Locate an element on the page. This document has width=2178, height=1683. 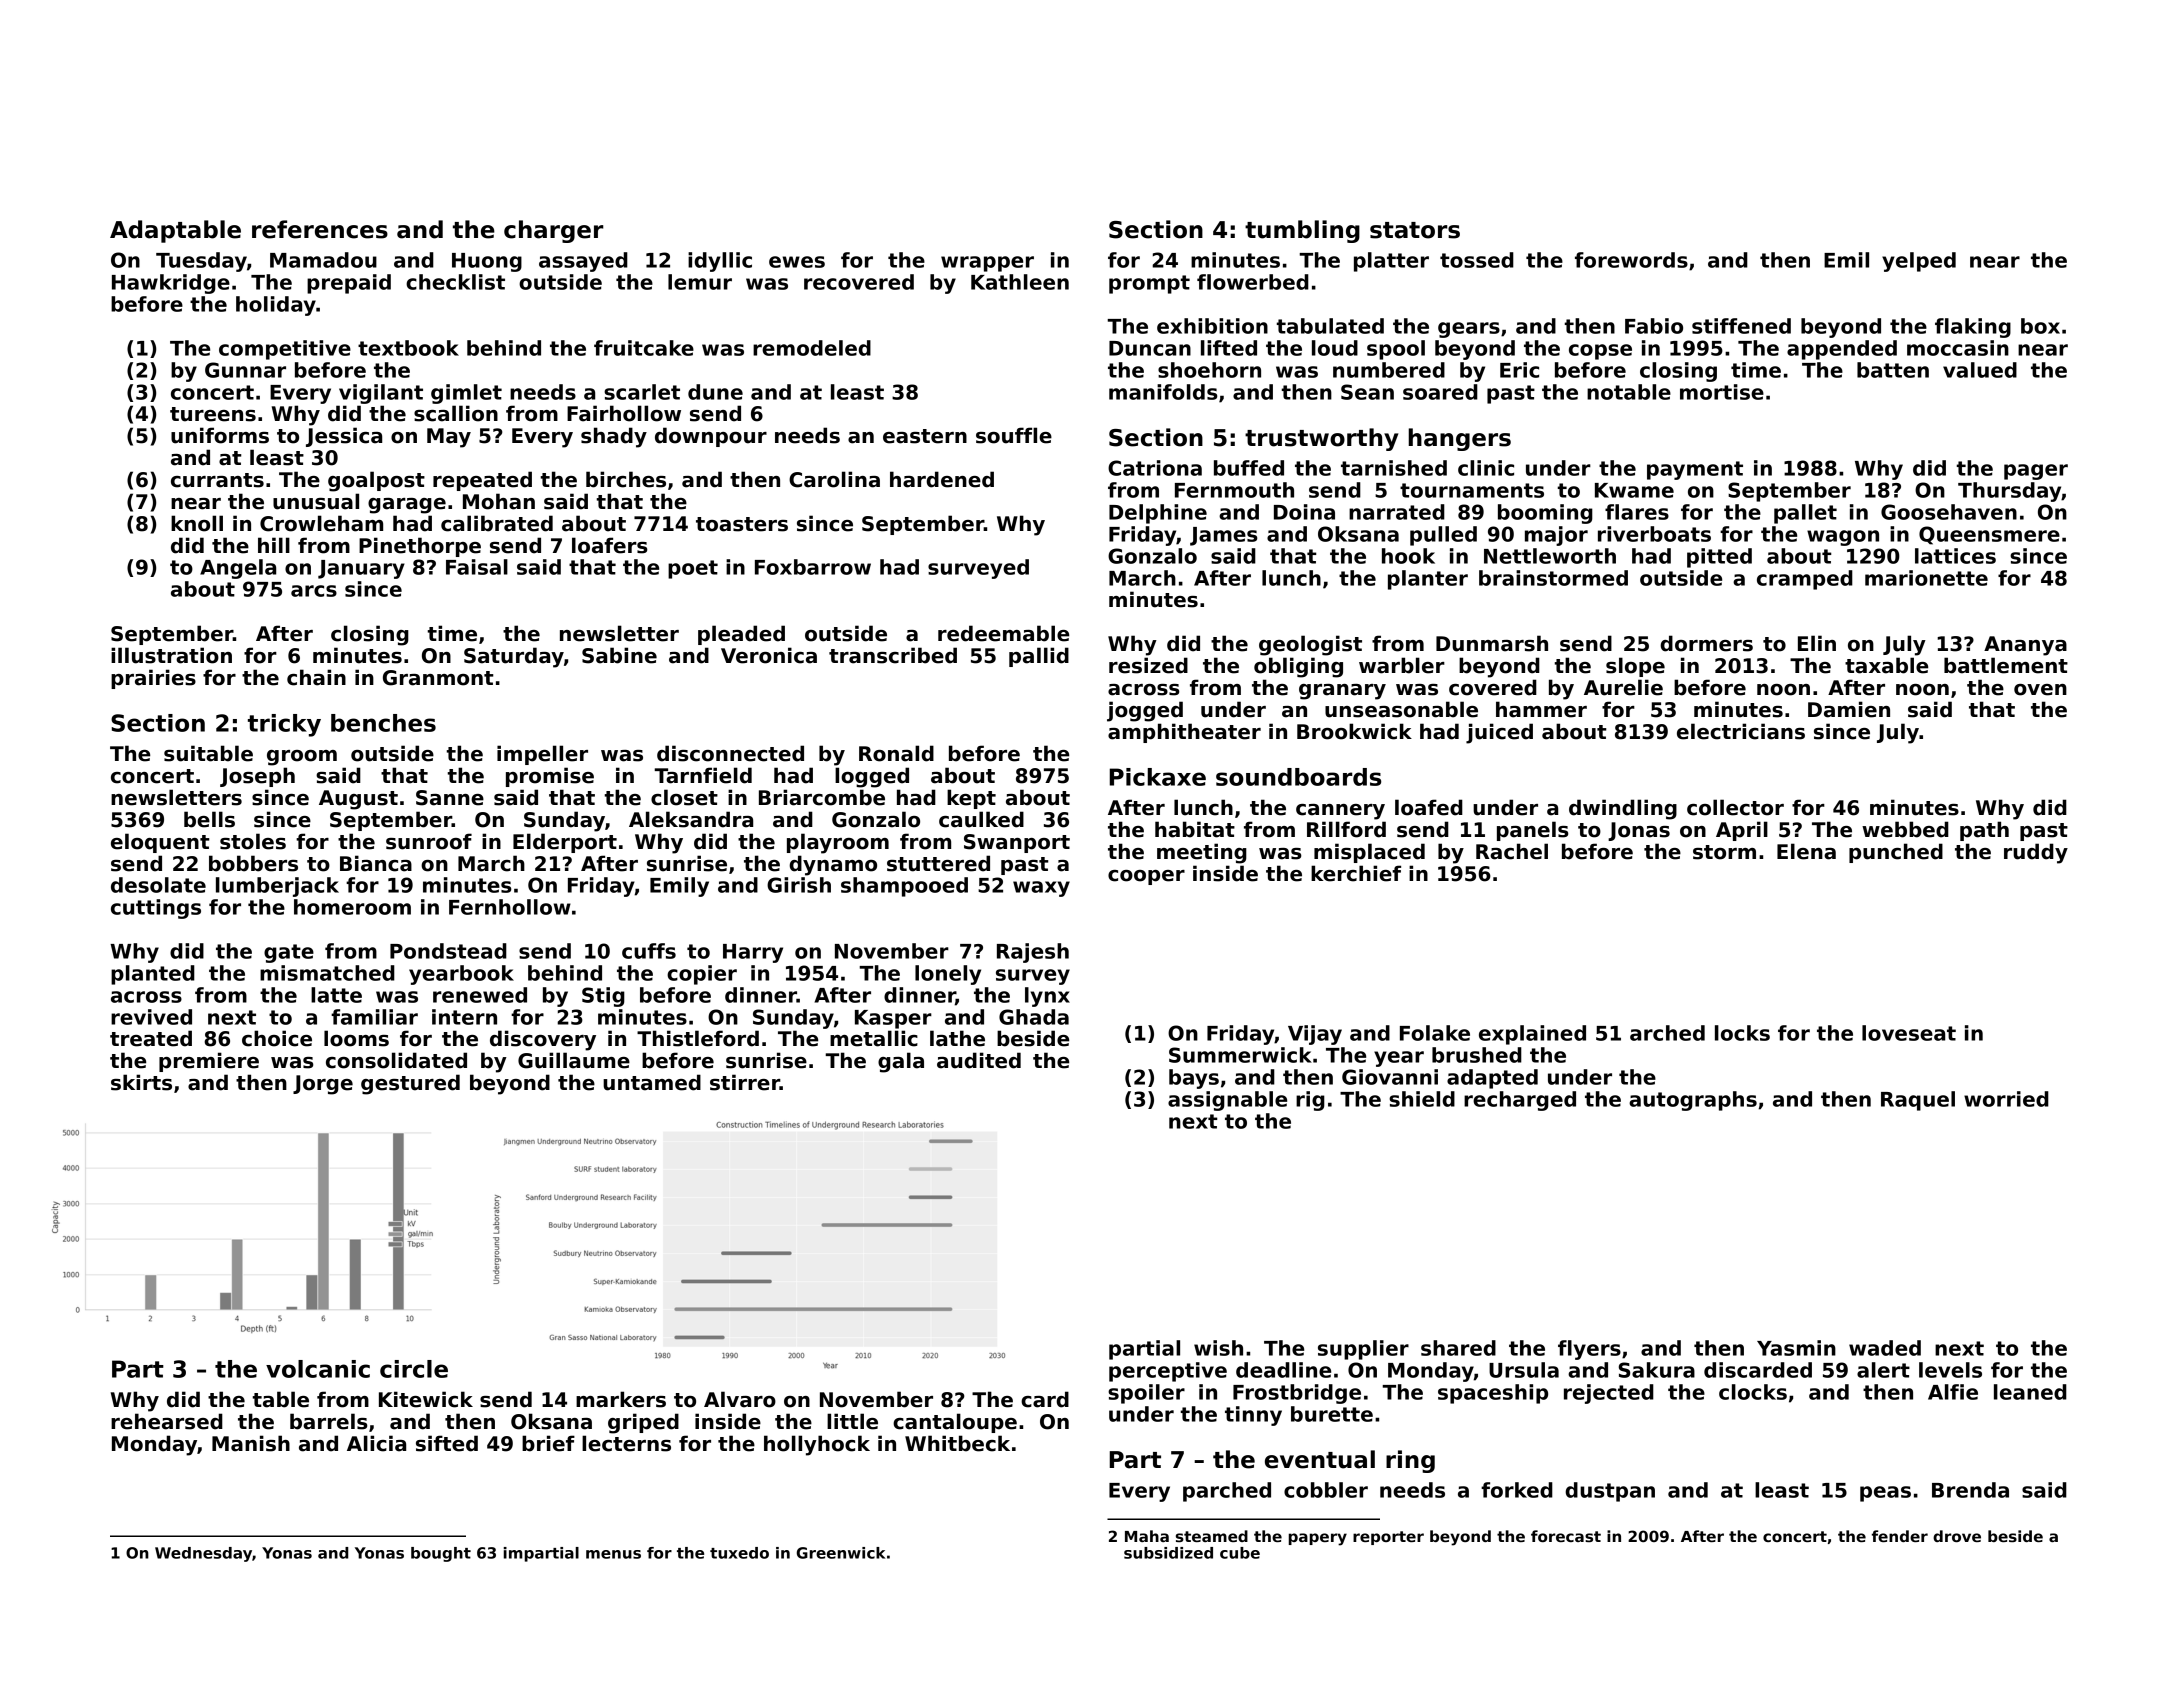
Gunnar is located at coordinates (245, 370).
